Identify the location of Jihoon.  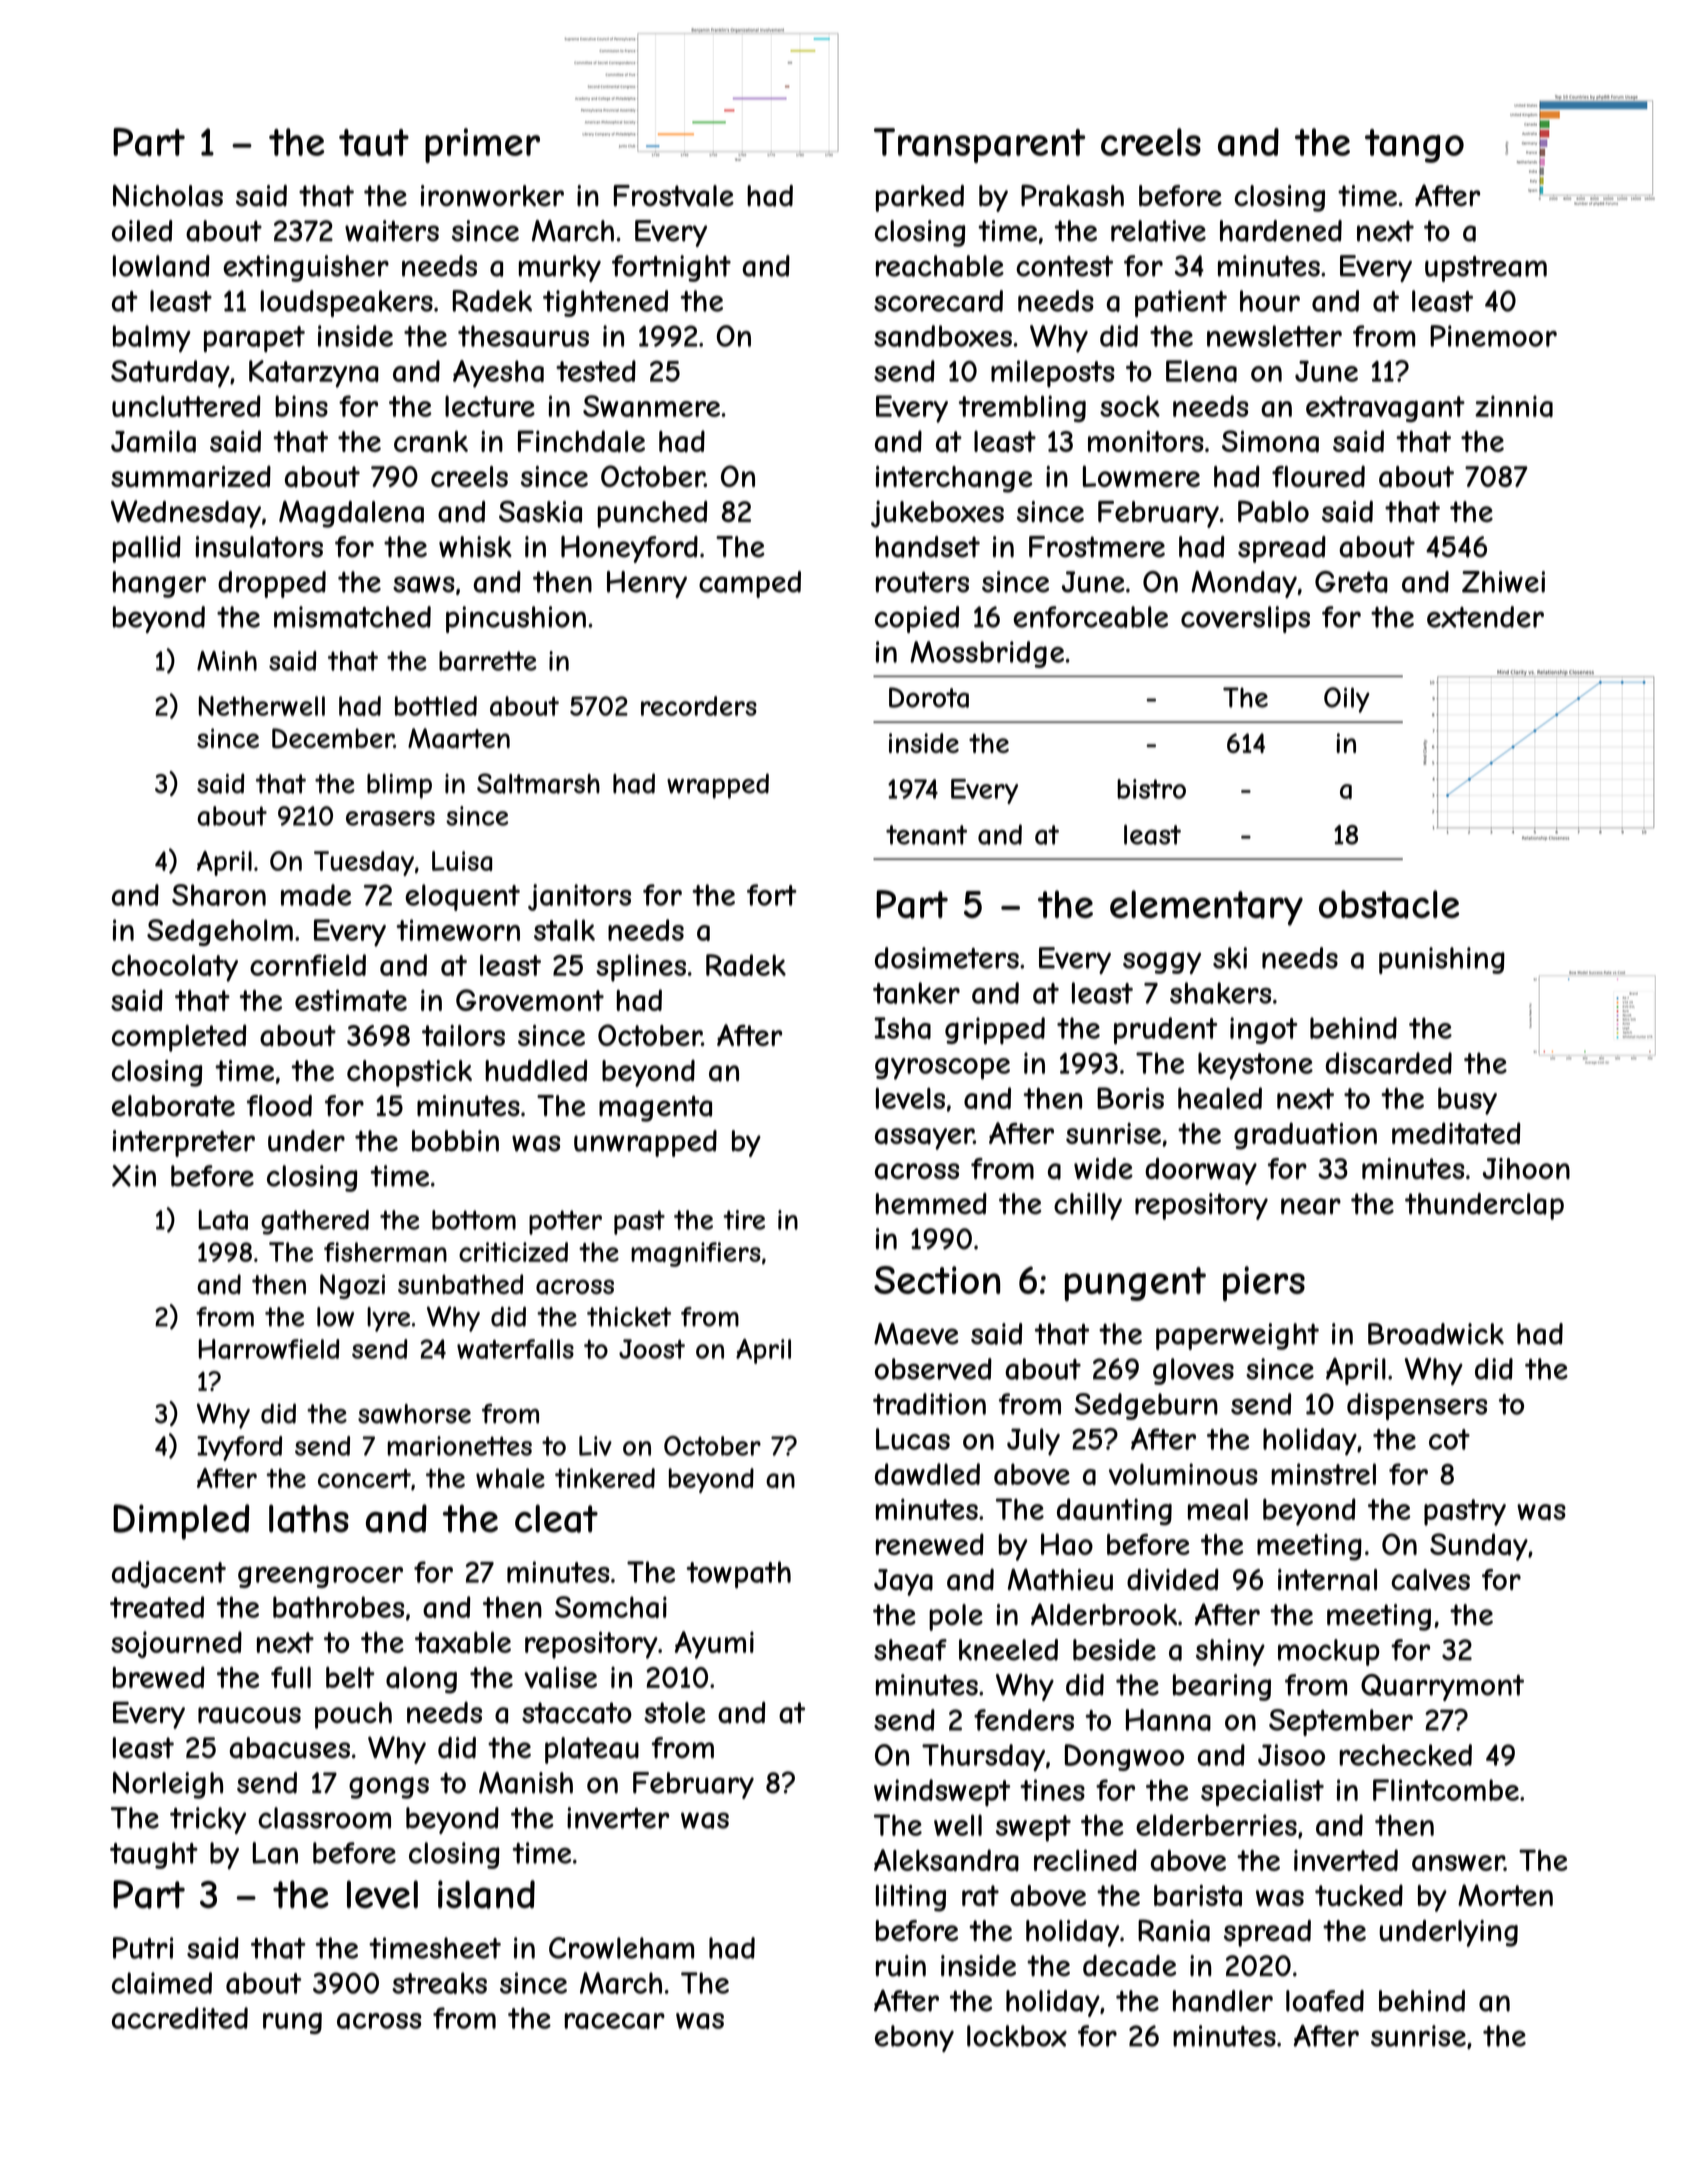
(1526, 1168).
